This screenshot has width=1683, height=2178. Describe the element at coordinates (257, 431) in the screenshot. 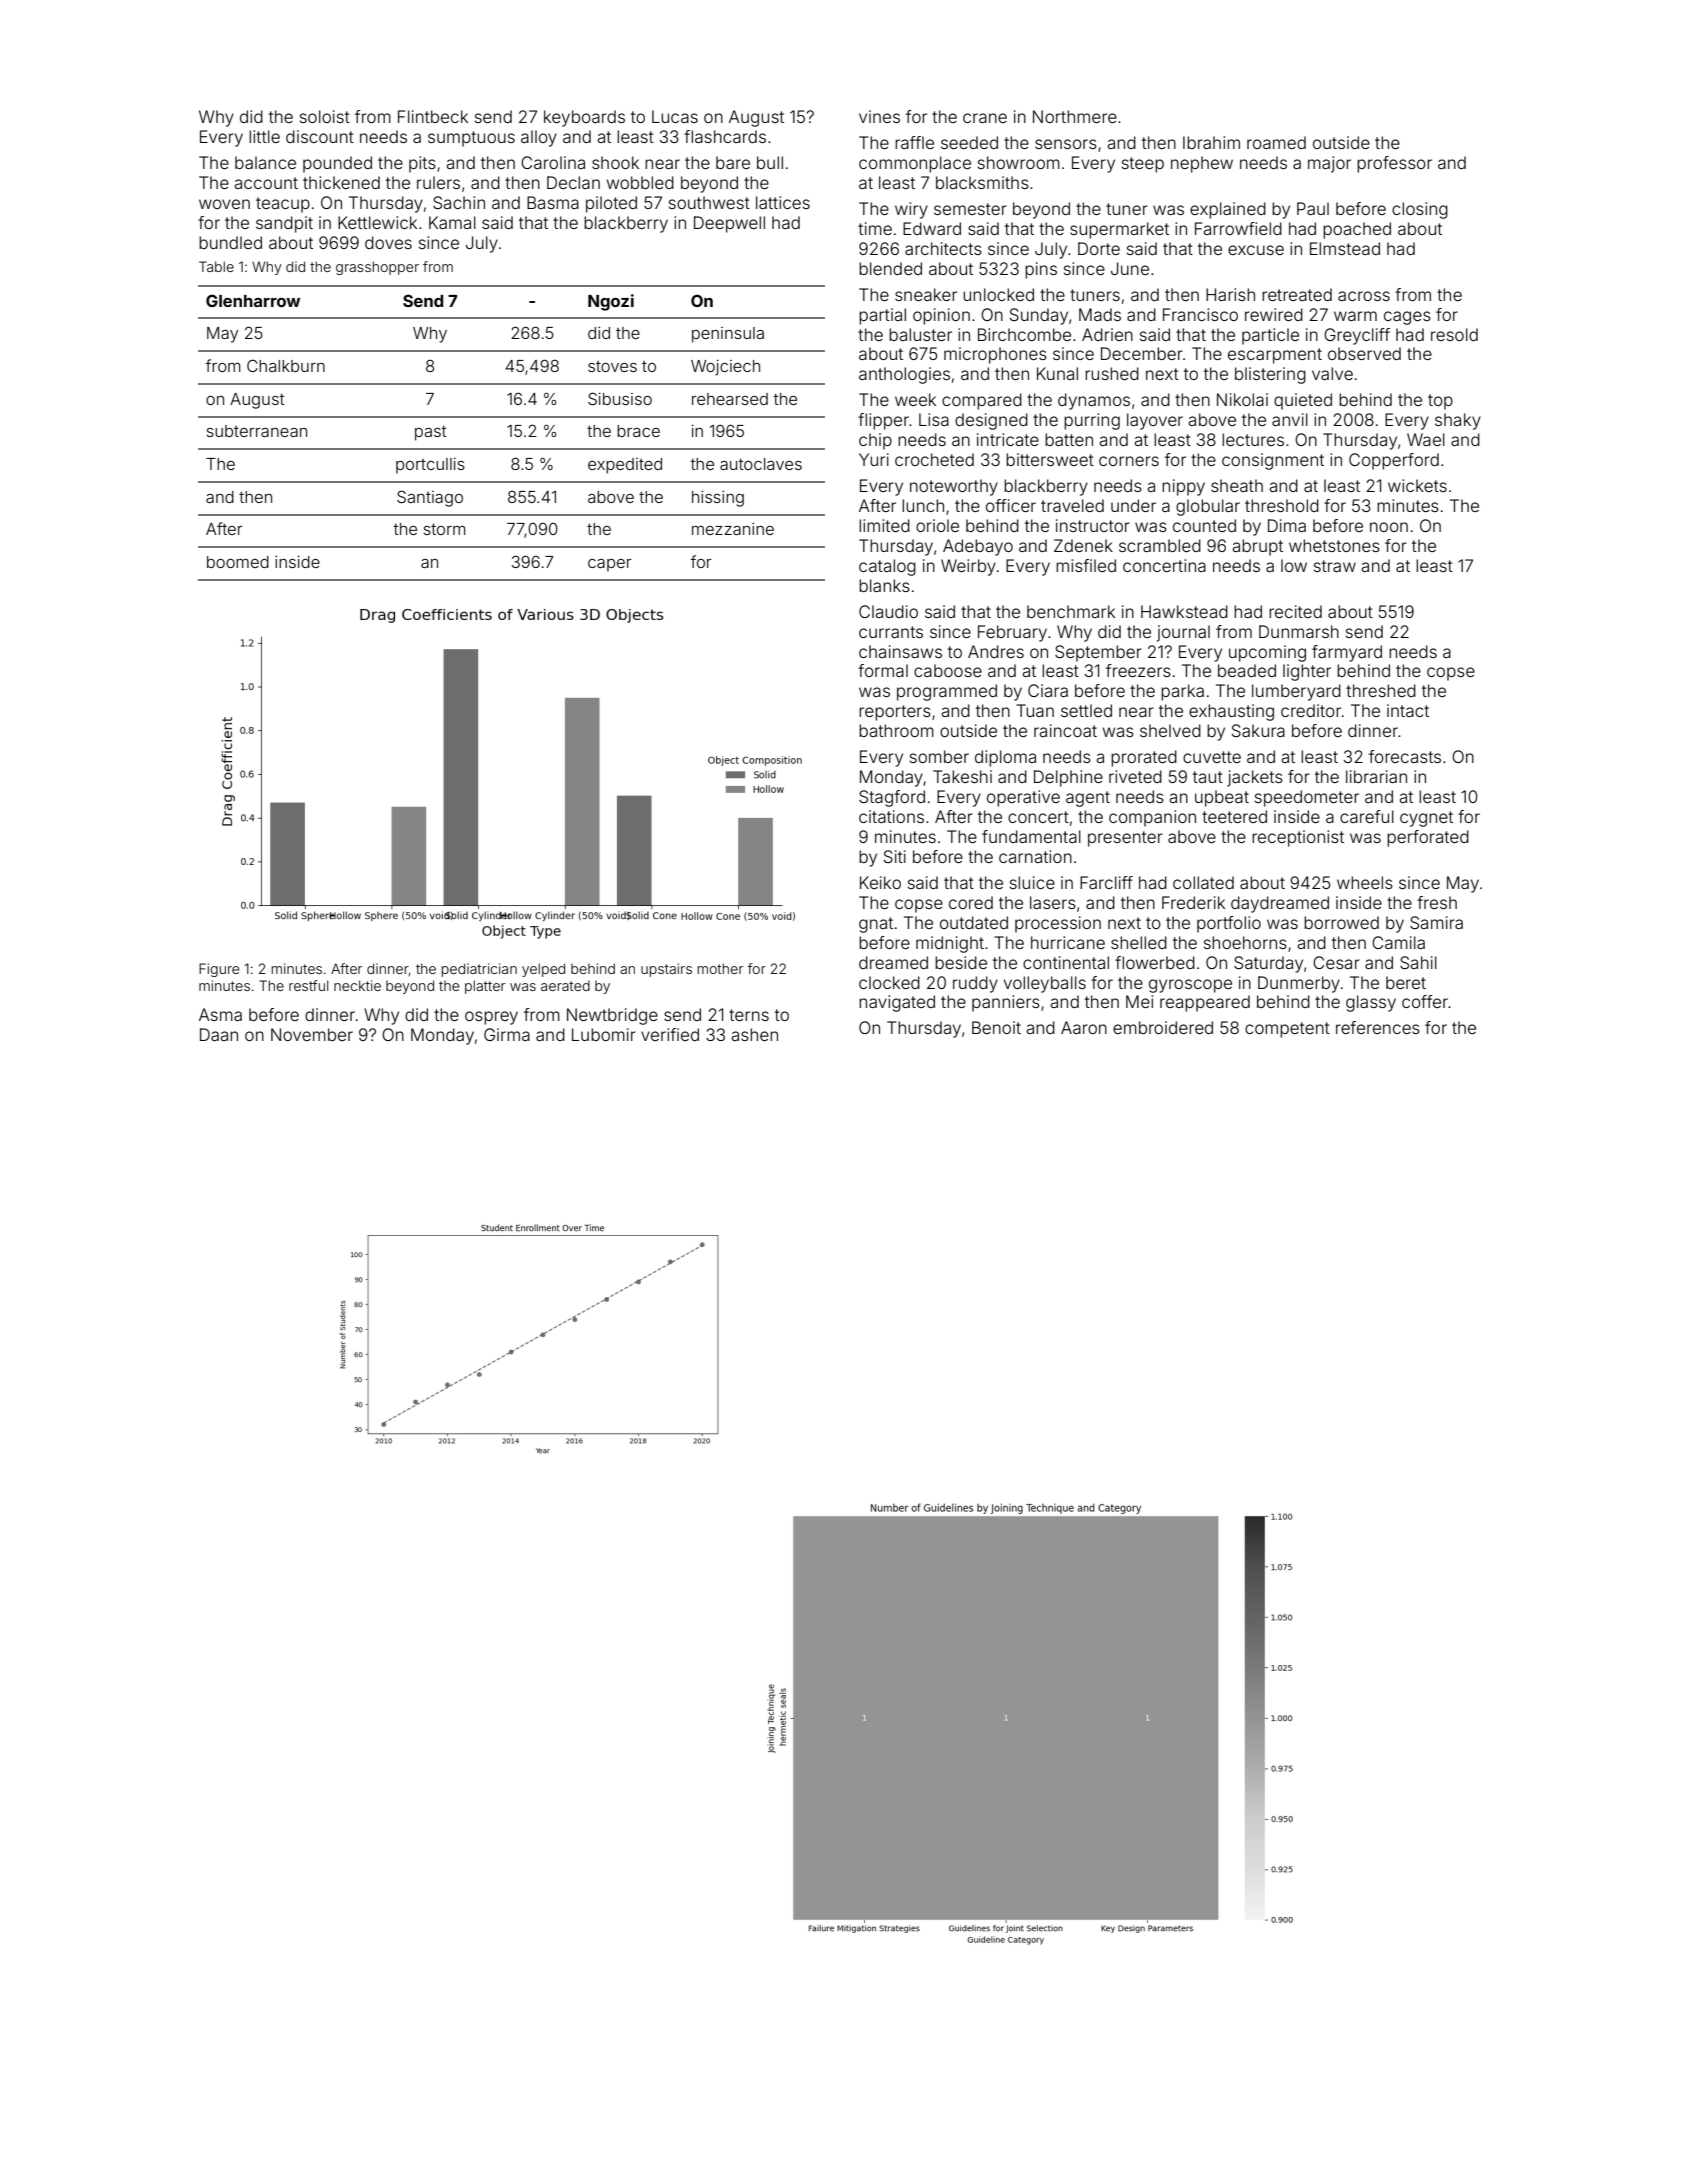

I see `subterranean` at that location.
